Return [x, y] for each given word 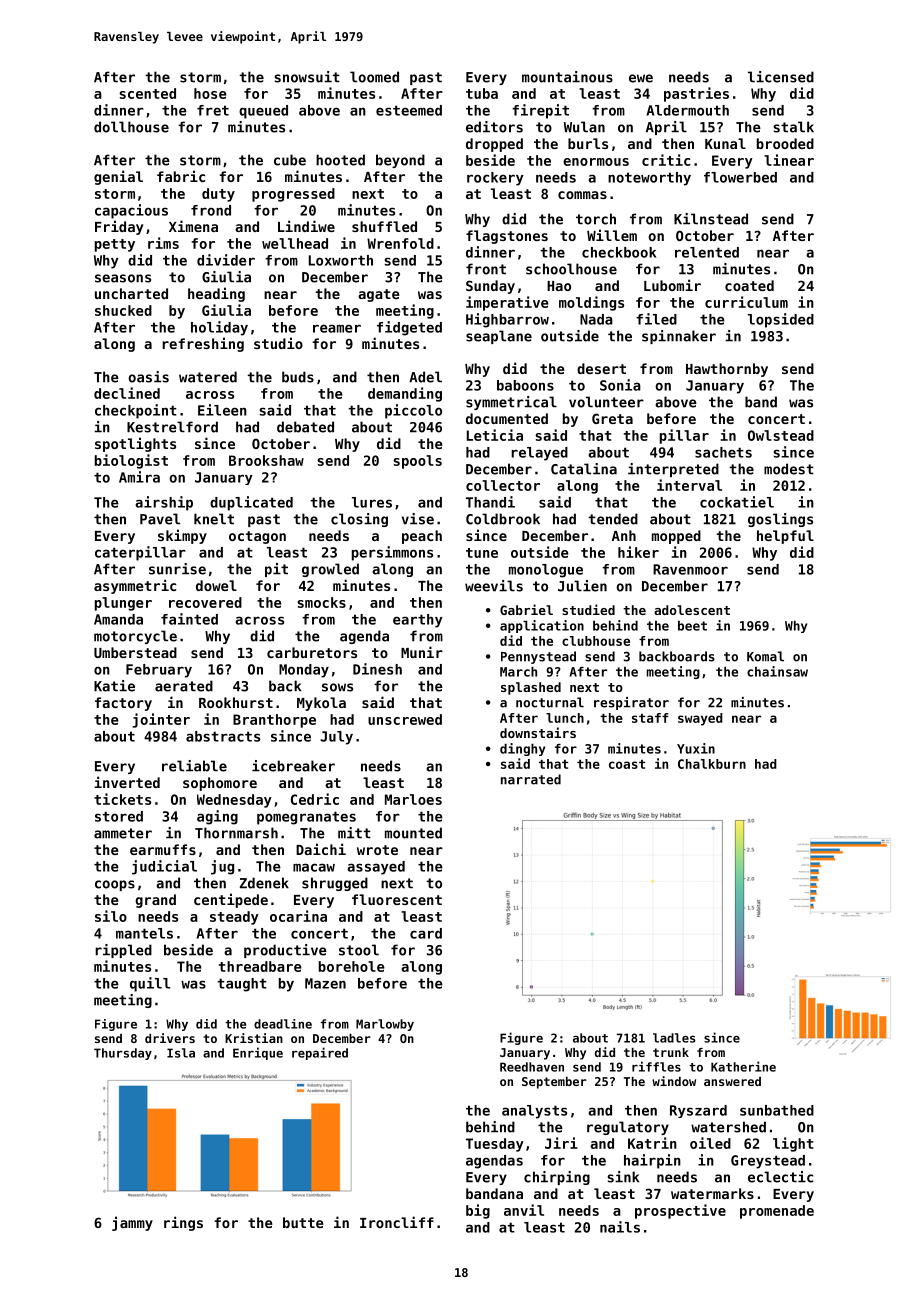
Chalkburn [712, 764]
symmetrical [511, 403]
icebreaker [293, 766]
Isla [181, 1053]
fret [213, 110]
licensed [781, 77]
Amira [139, 477]
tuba [482, 93]
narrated [531, 779]
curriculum [746, 302]
